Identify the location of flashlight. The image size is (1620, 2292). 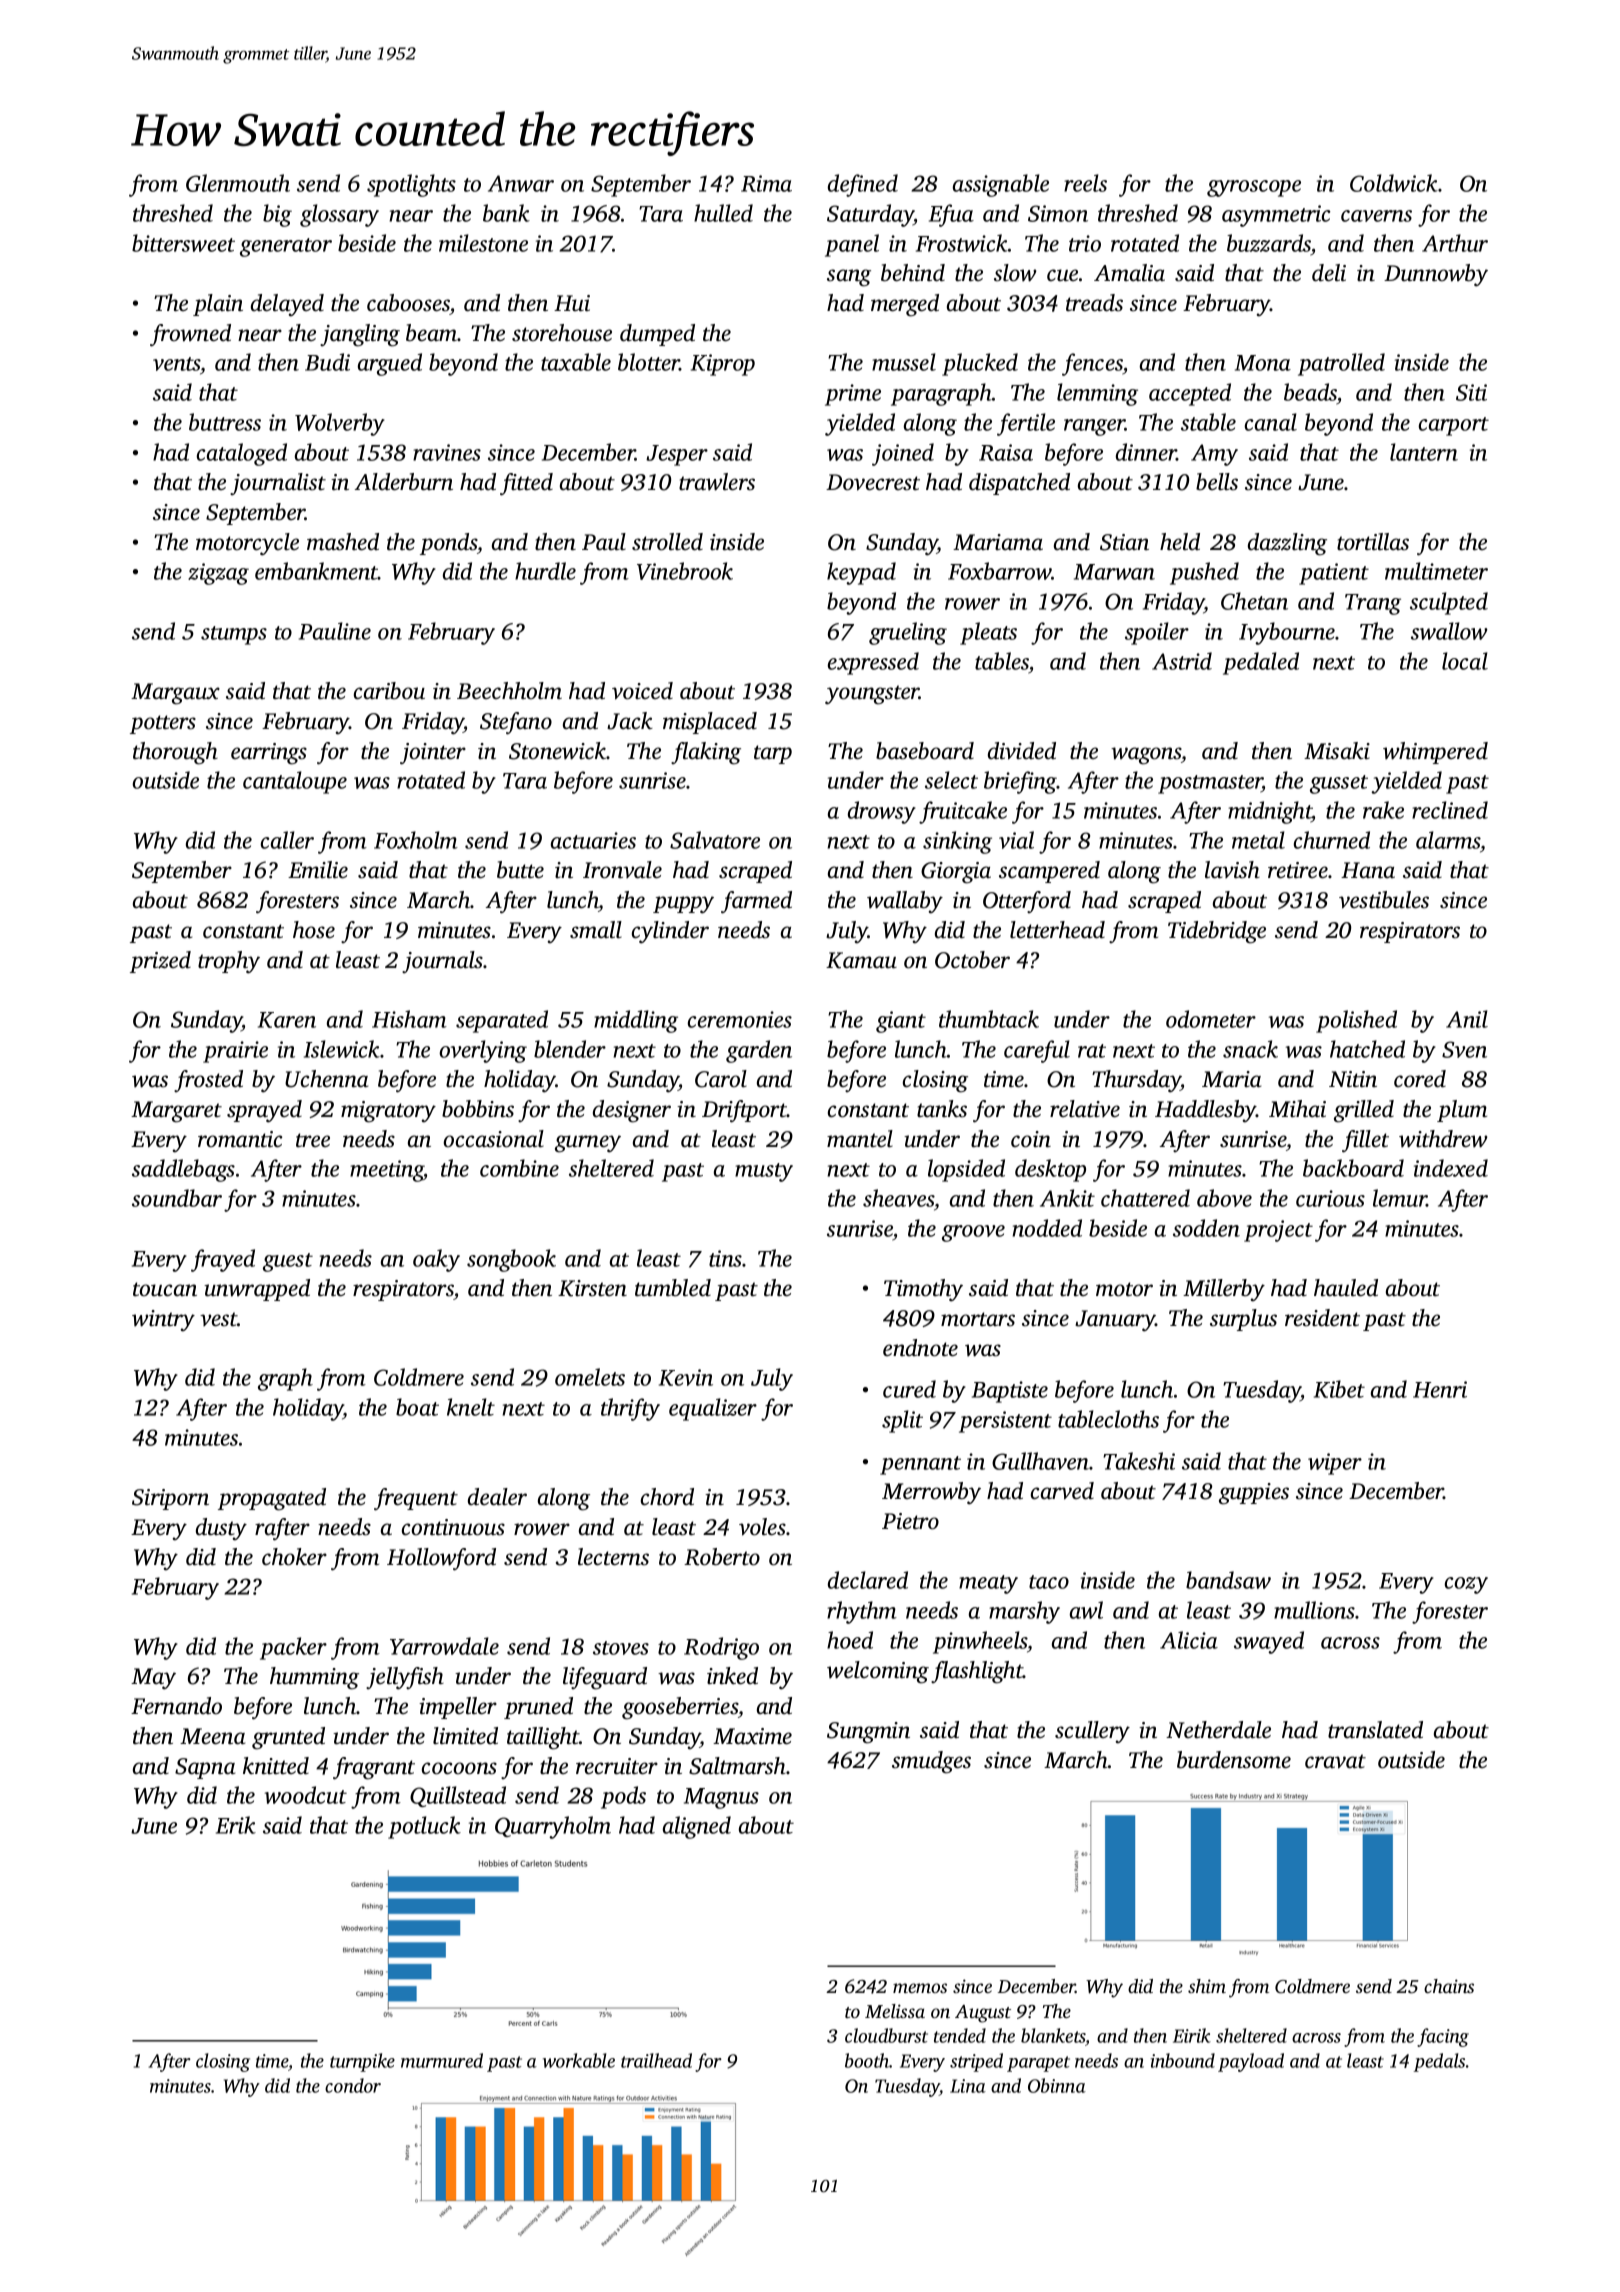
(977, 1672).
